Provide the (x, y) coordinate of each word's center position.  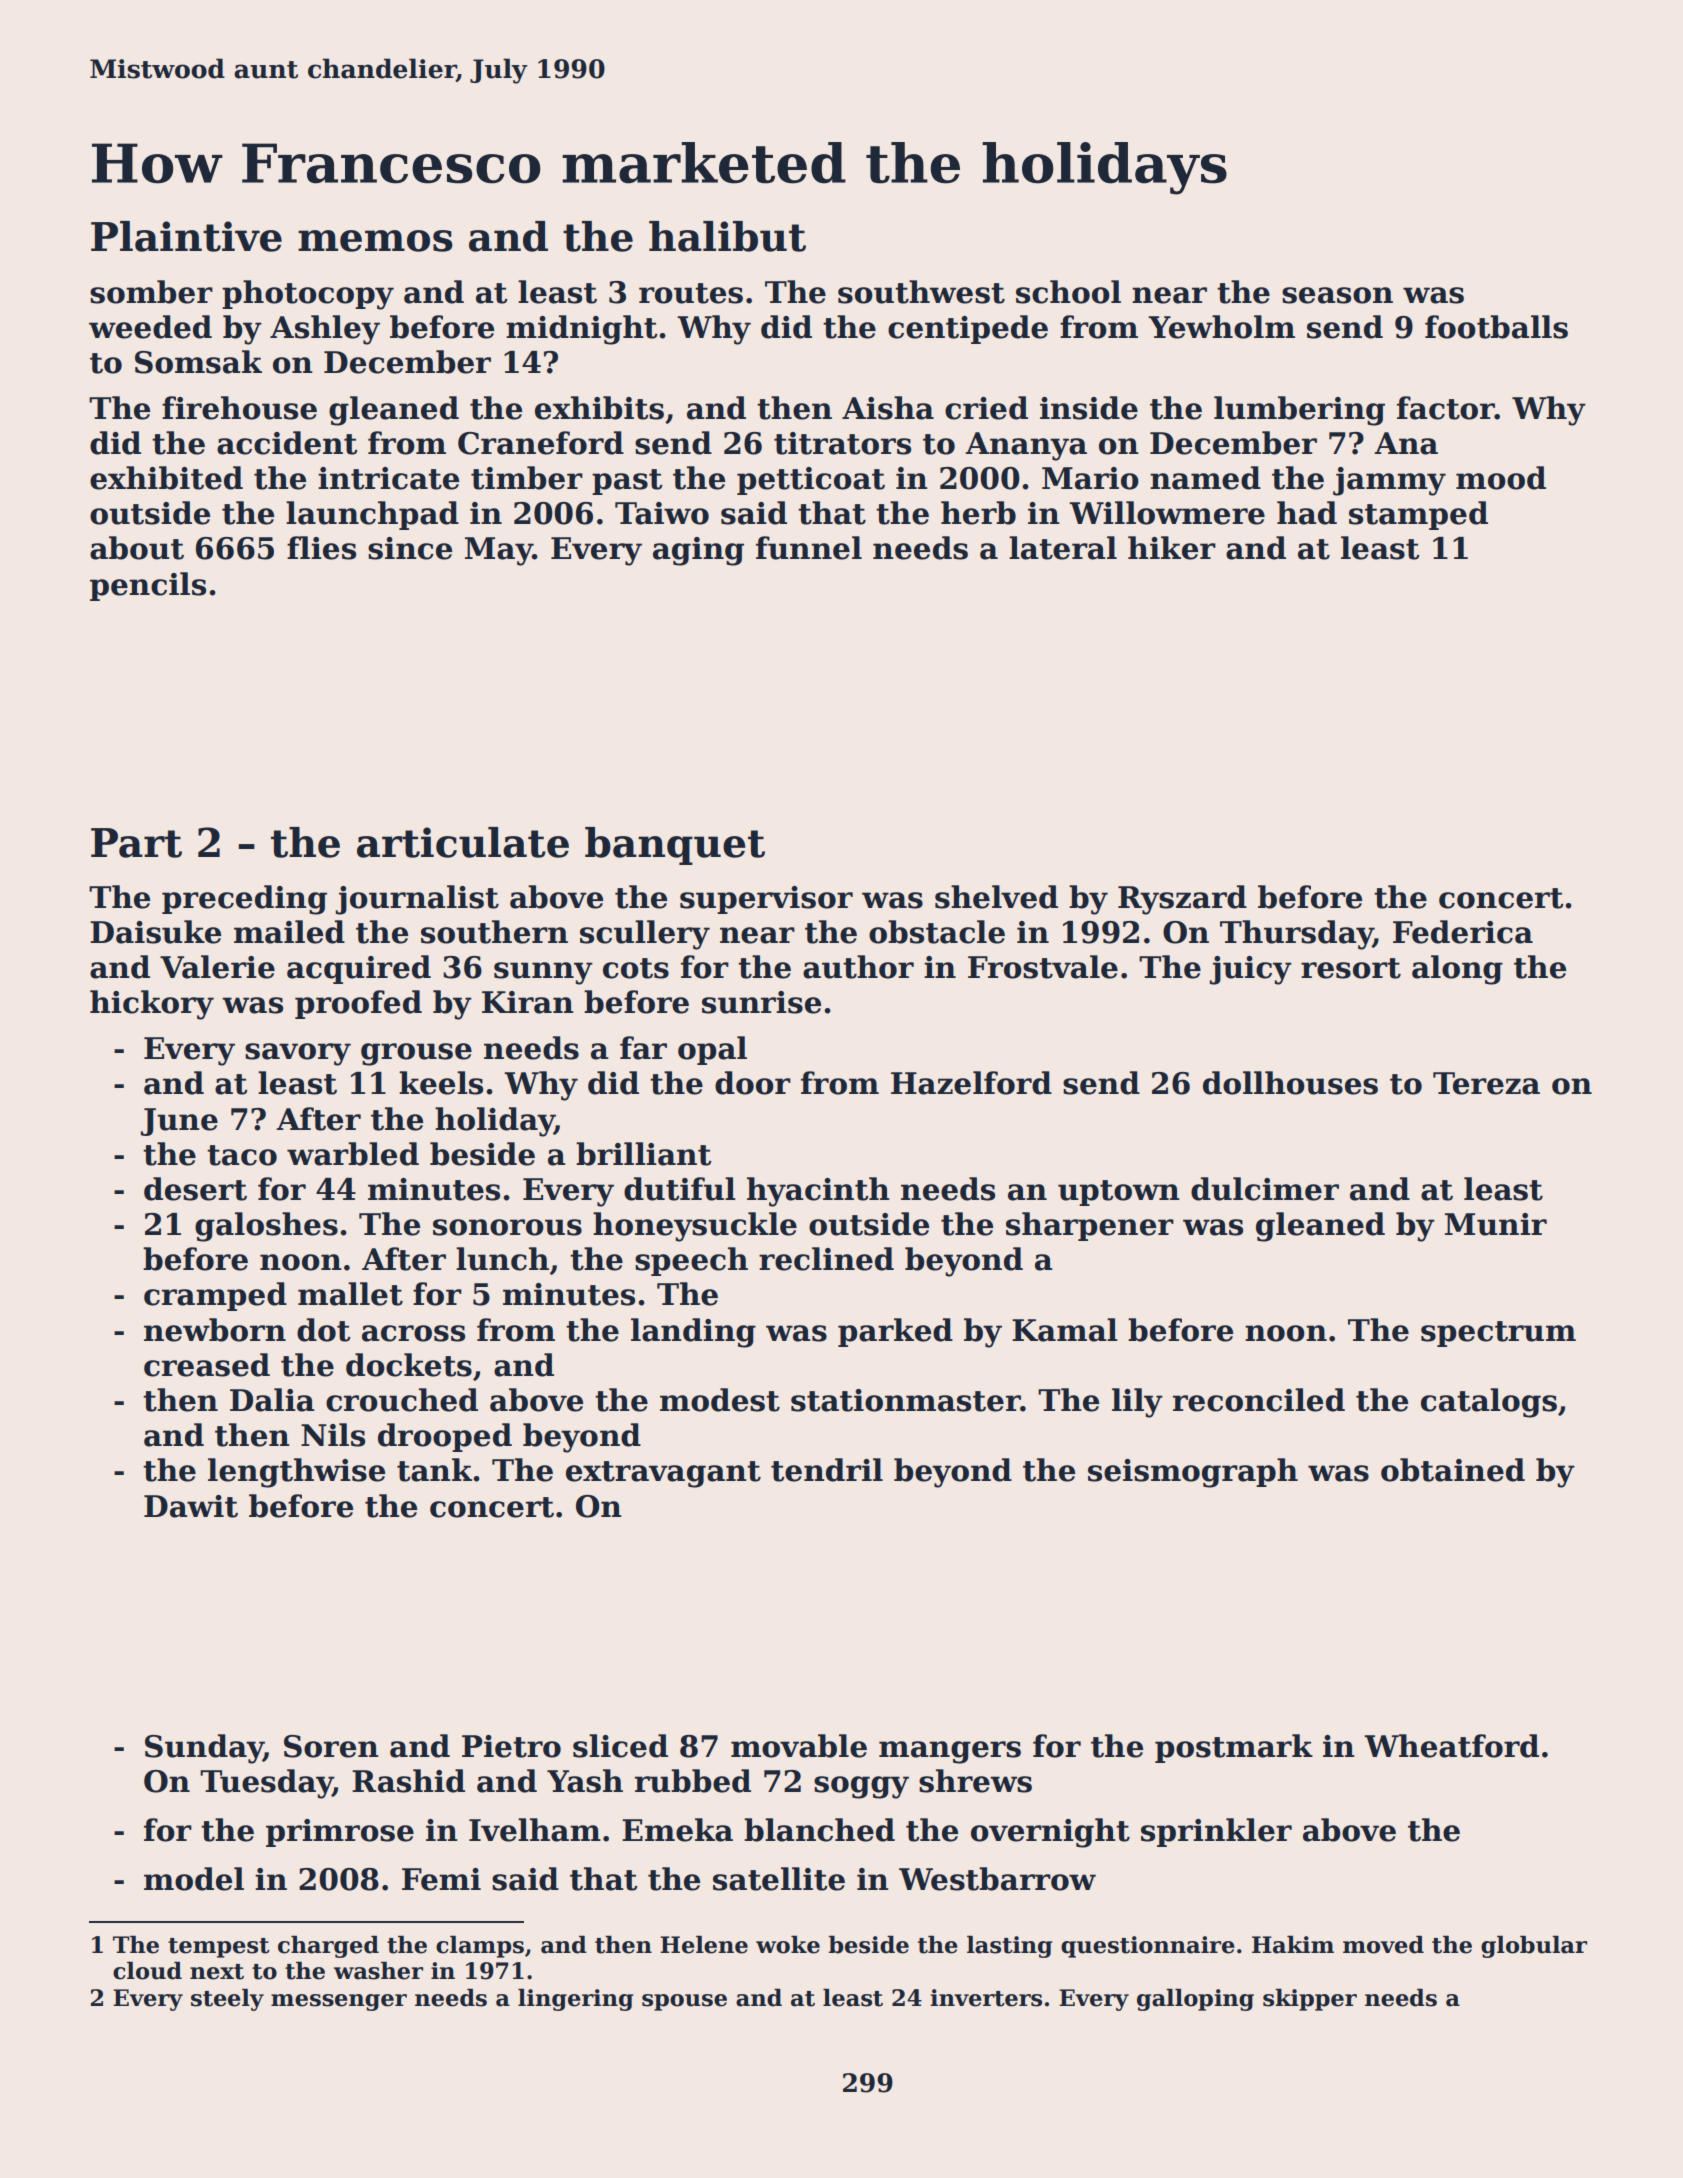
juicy (1251, 970)
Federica (1463, 932)
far (643, 1048)
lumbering (1299, 411)
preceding (244, 900)
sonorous (507, 1227)
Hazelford (971, 1083)
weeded (150, 327)
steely (227, 2000)
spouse (684, 2002)
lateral (1063, 548)
